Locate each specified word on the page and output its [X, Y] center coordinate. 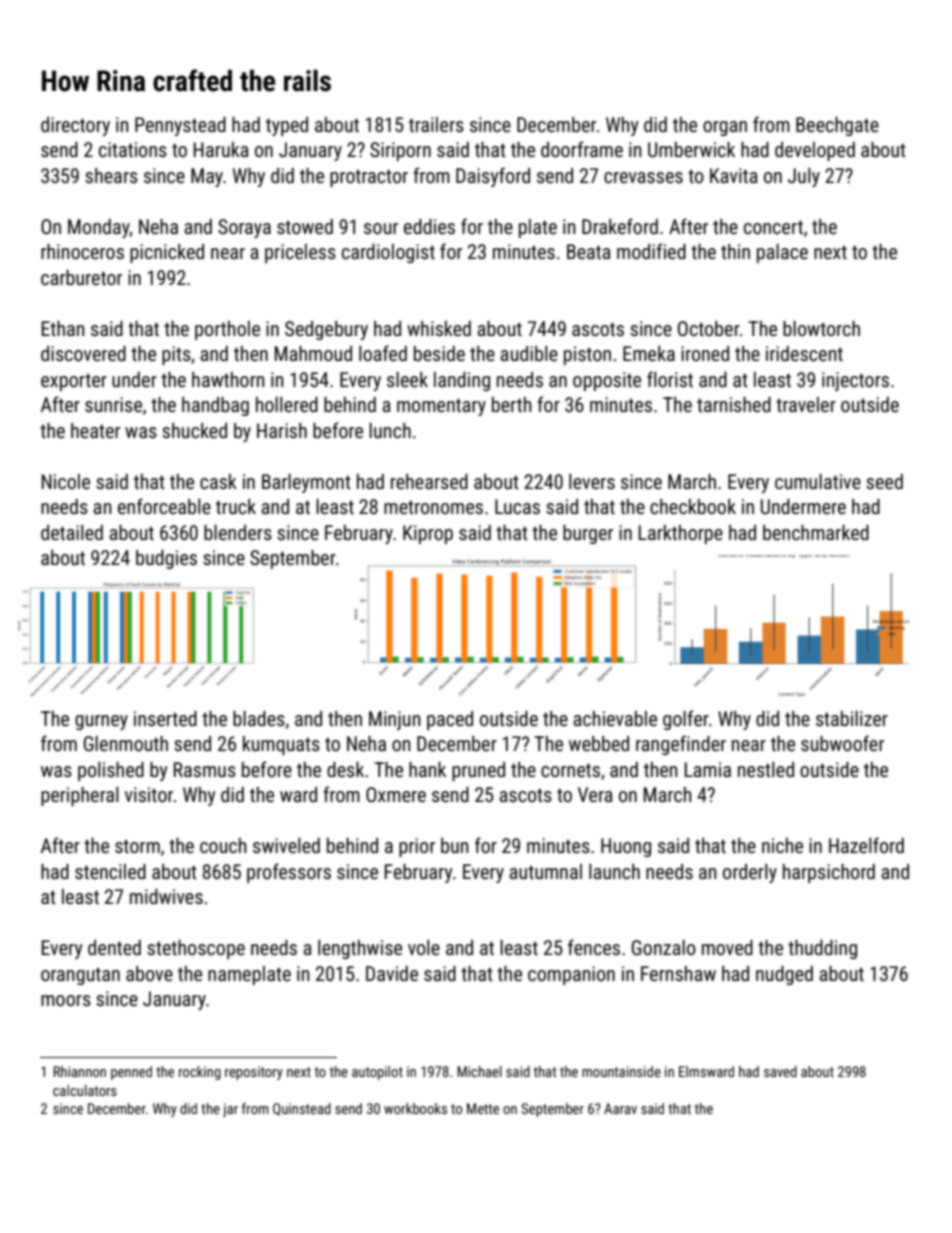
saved [780, 1071]
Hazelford [866, 845]
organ [725, 128]
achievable [615, 718]
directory [75, 126]
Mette [483, 1108]
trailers [436, 124]
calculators [85, 1090]
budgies [166, 559]
